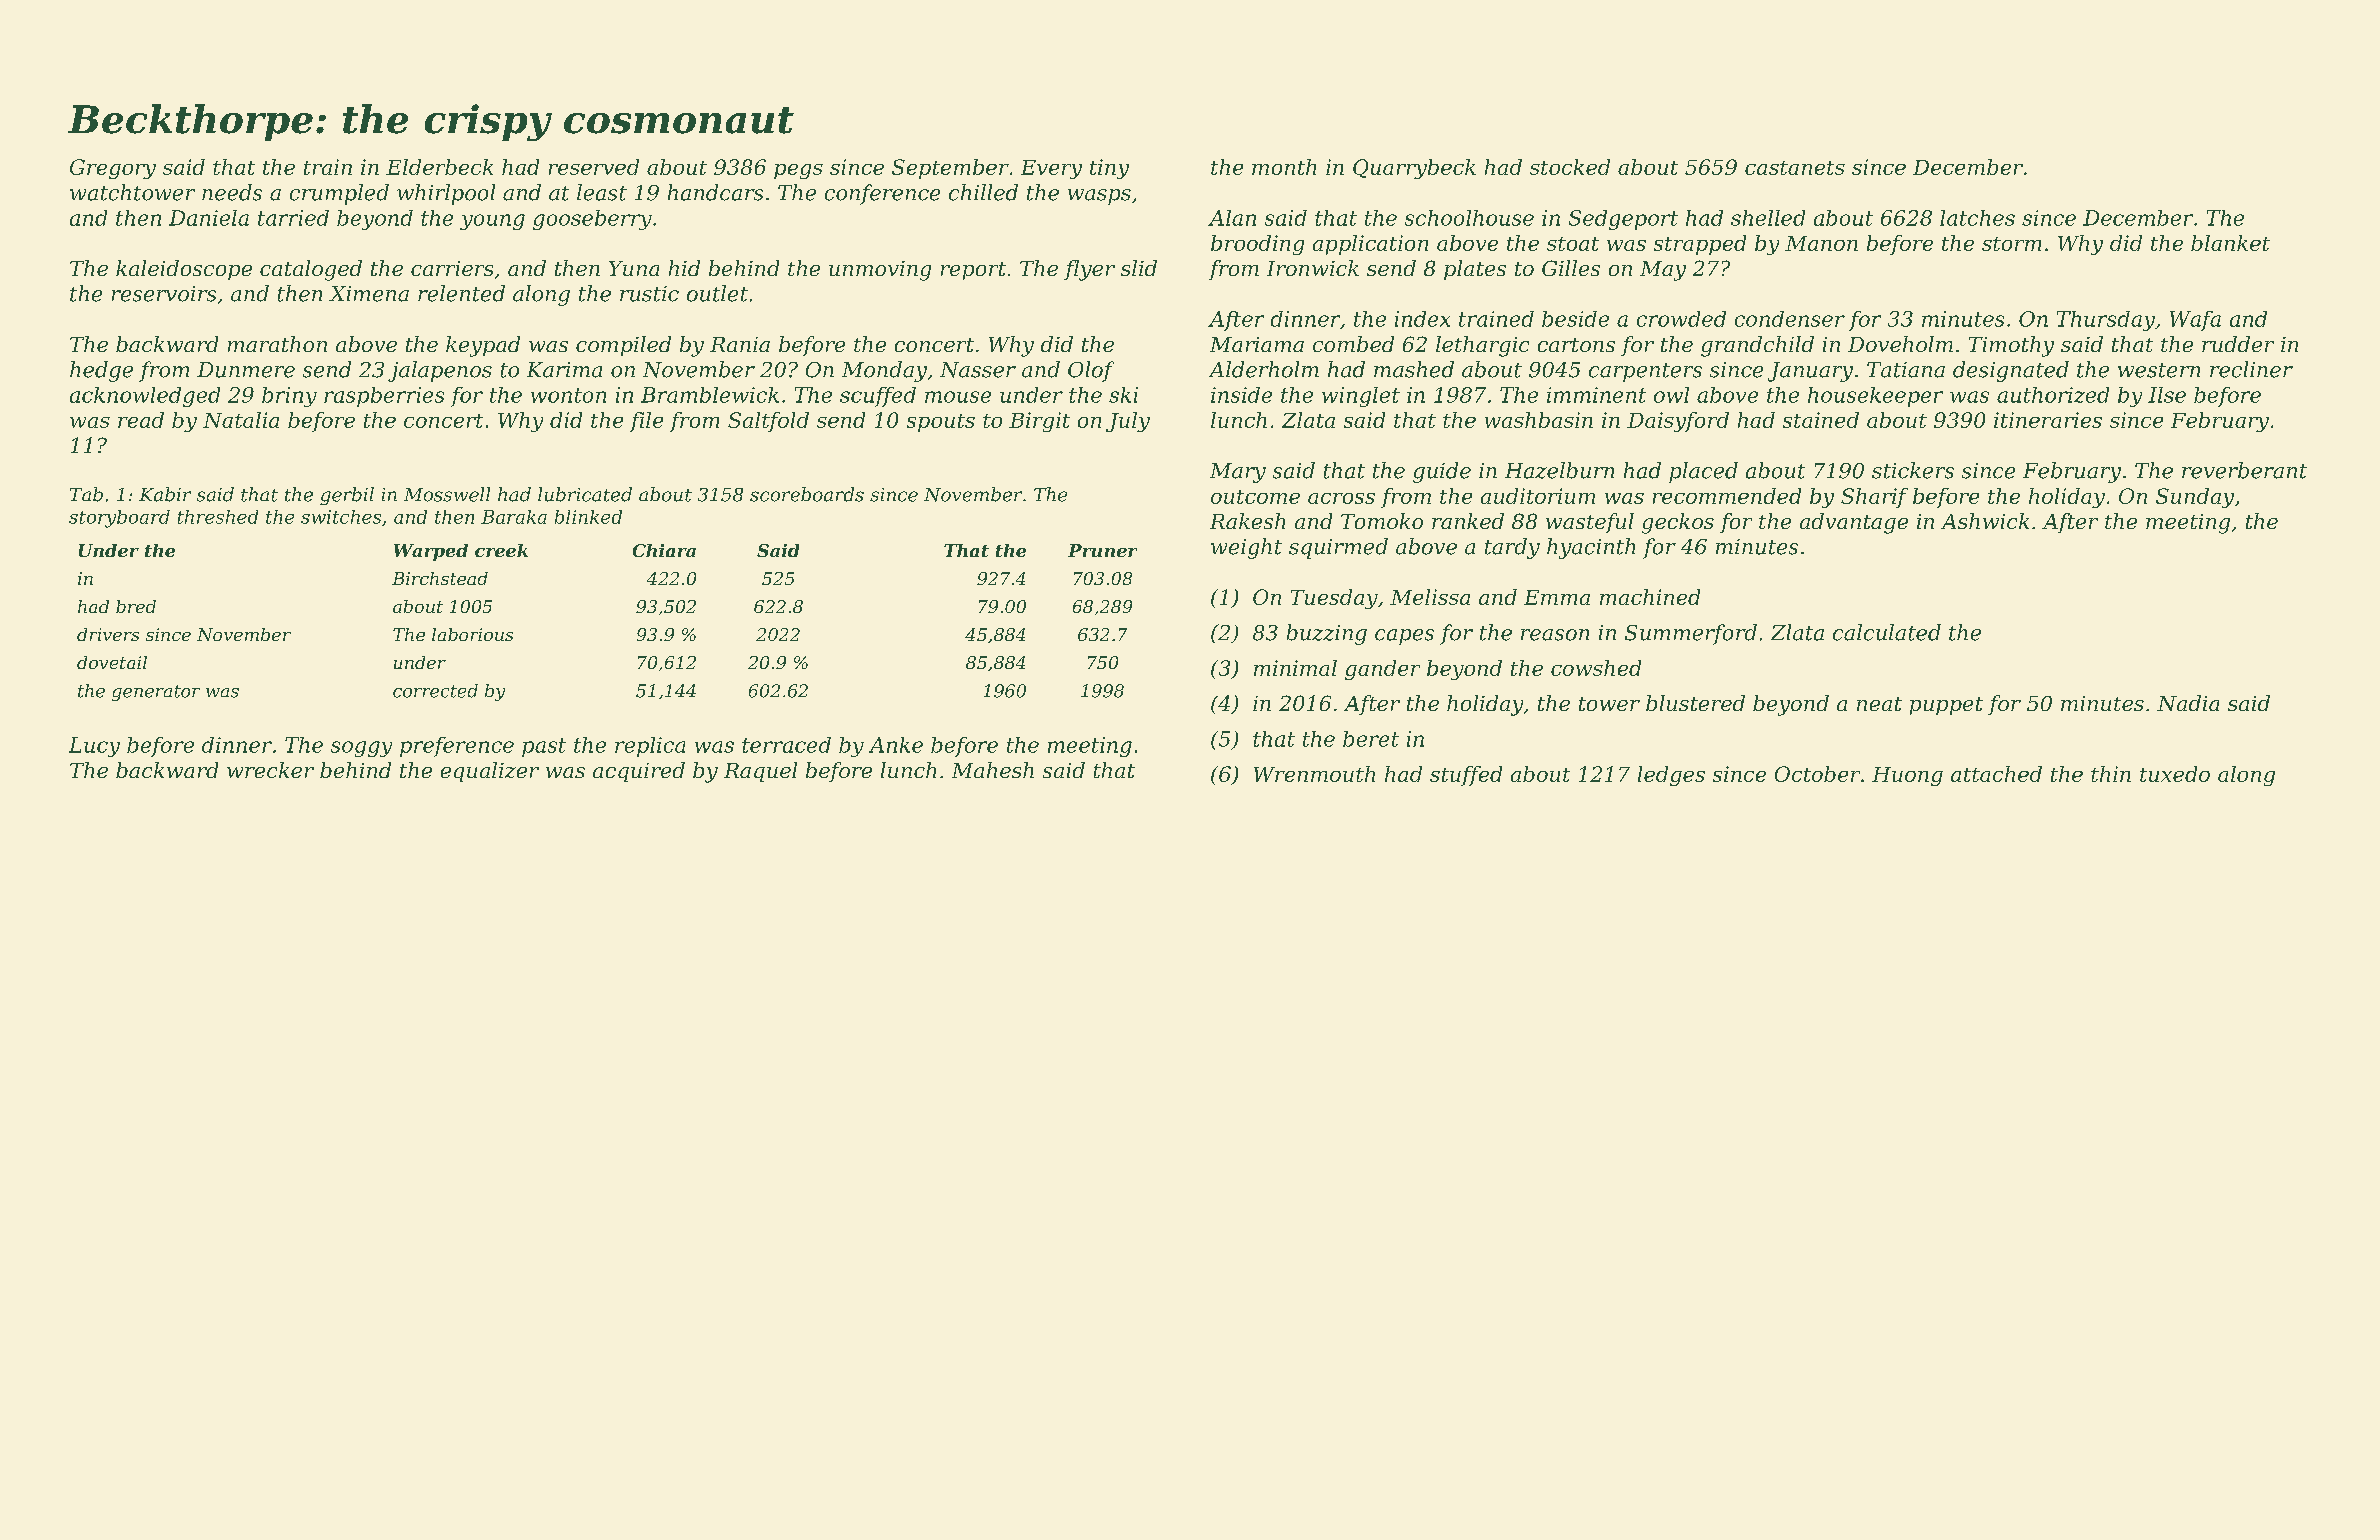  What do you see at coordinates (2195, 498) in the document?
I see `Sunday` at bounding box center [2195, 498].
